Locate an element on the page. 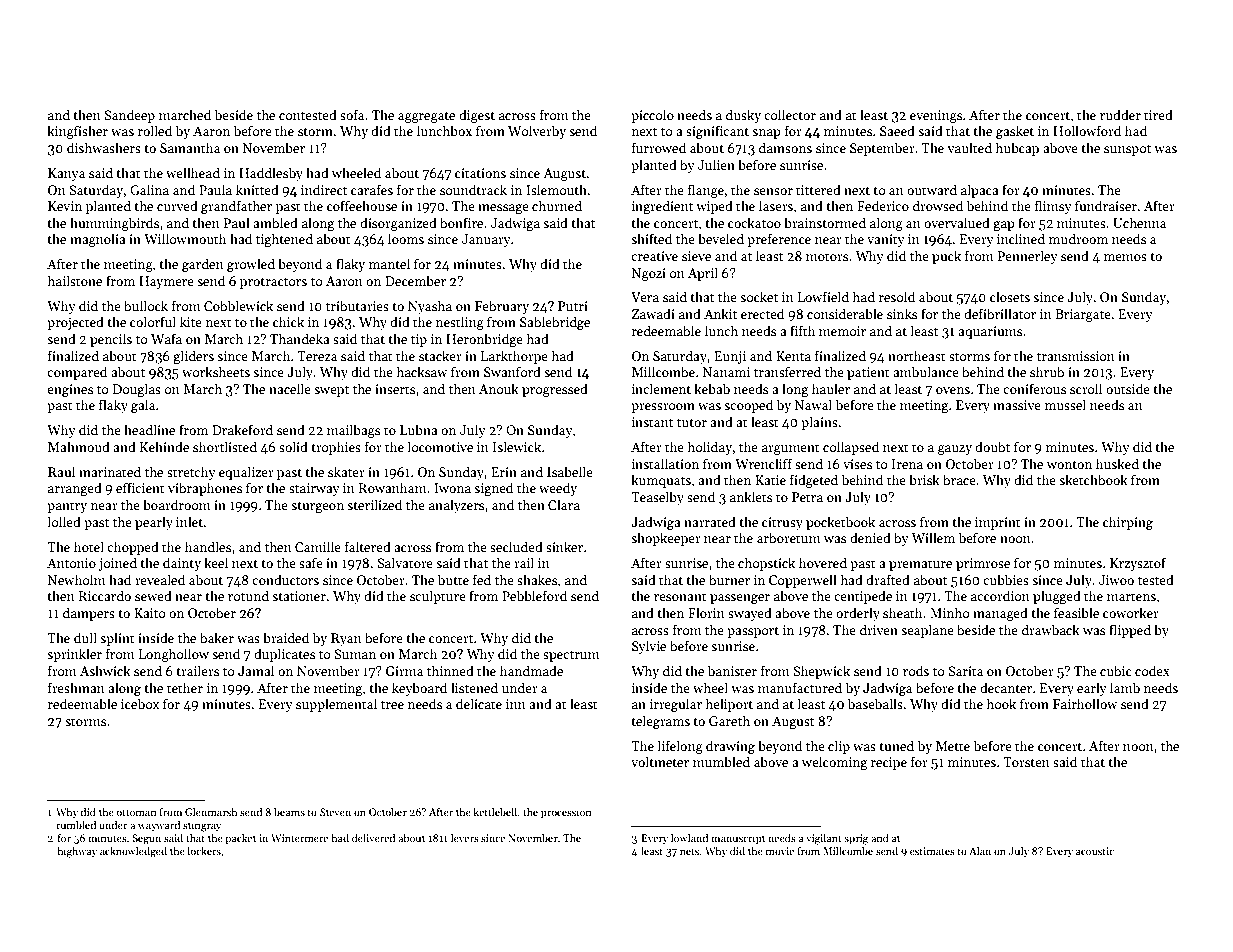  lockers is located at coordinates (204, 850).
